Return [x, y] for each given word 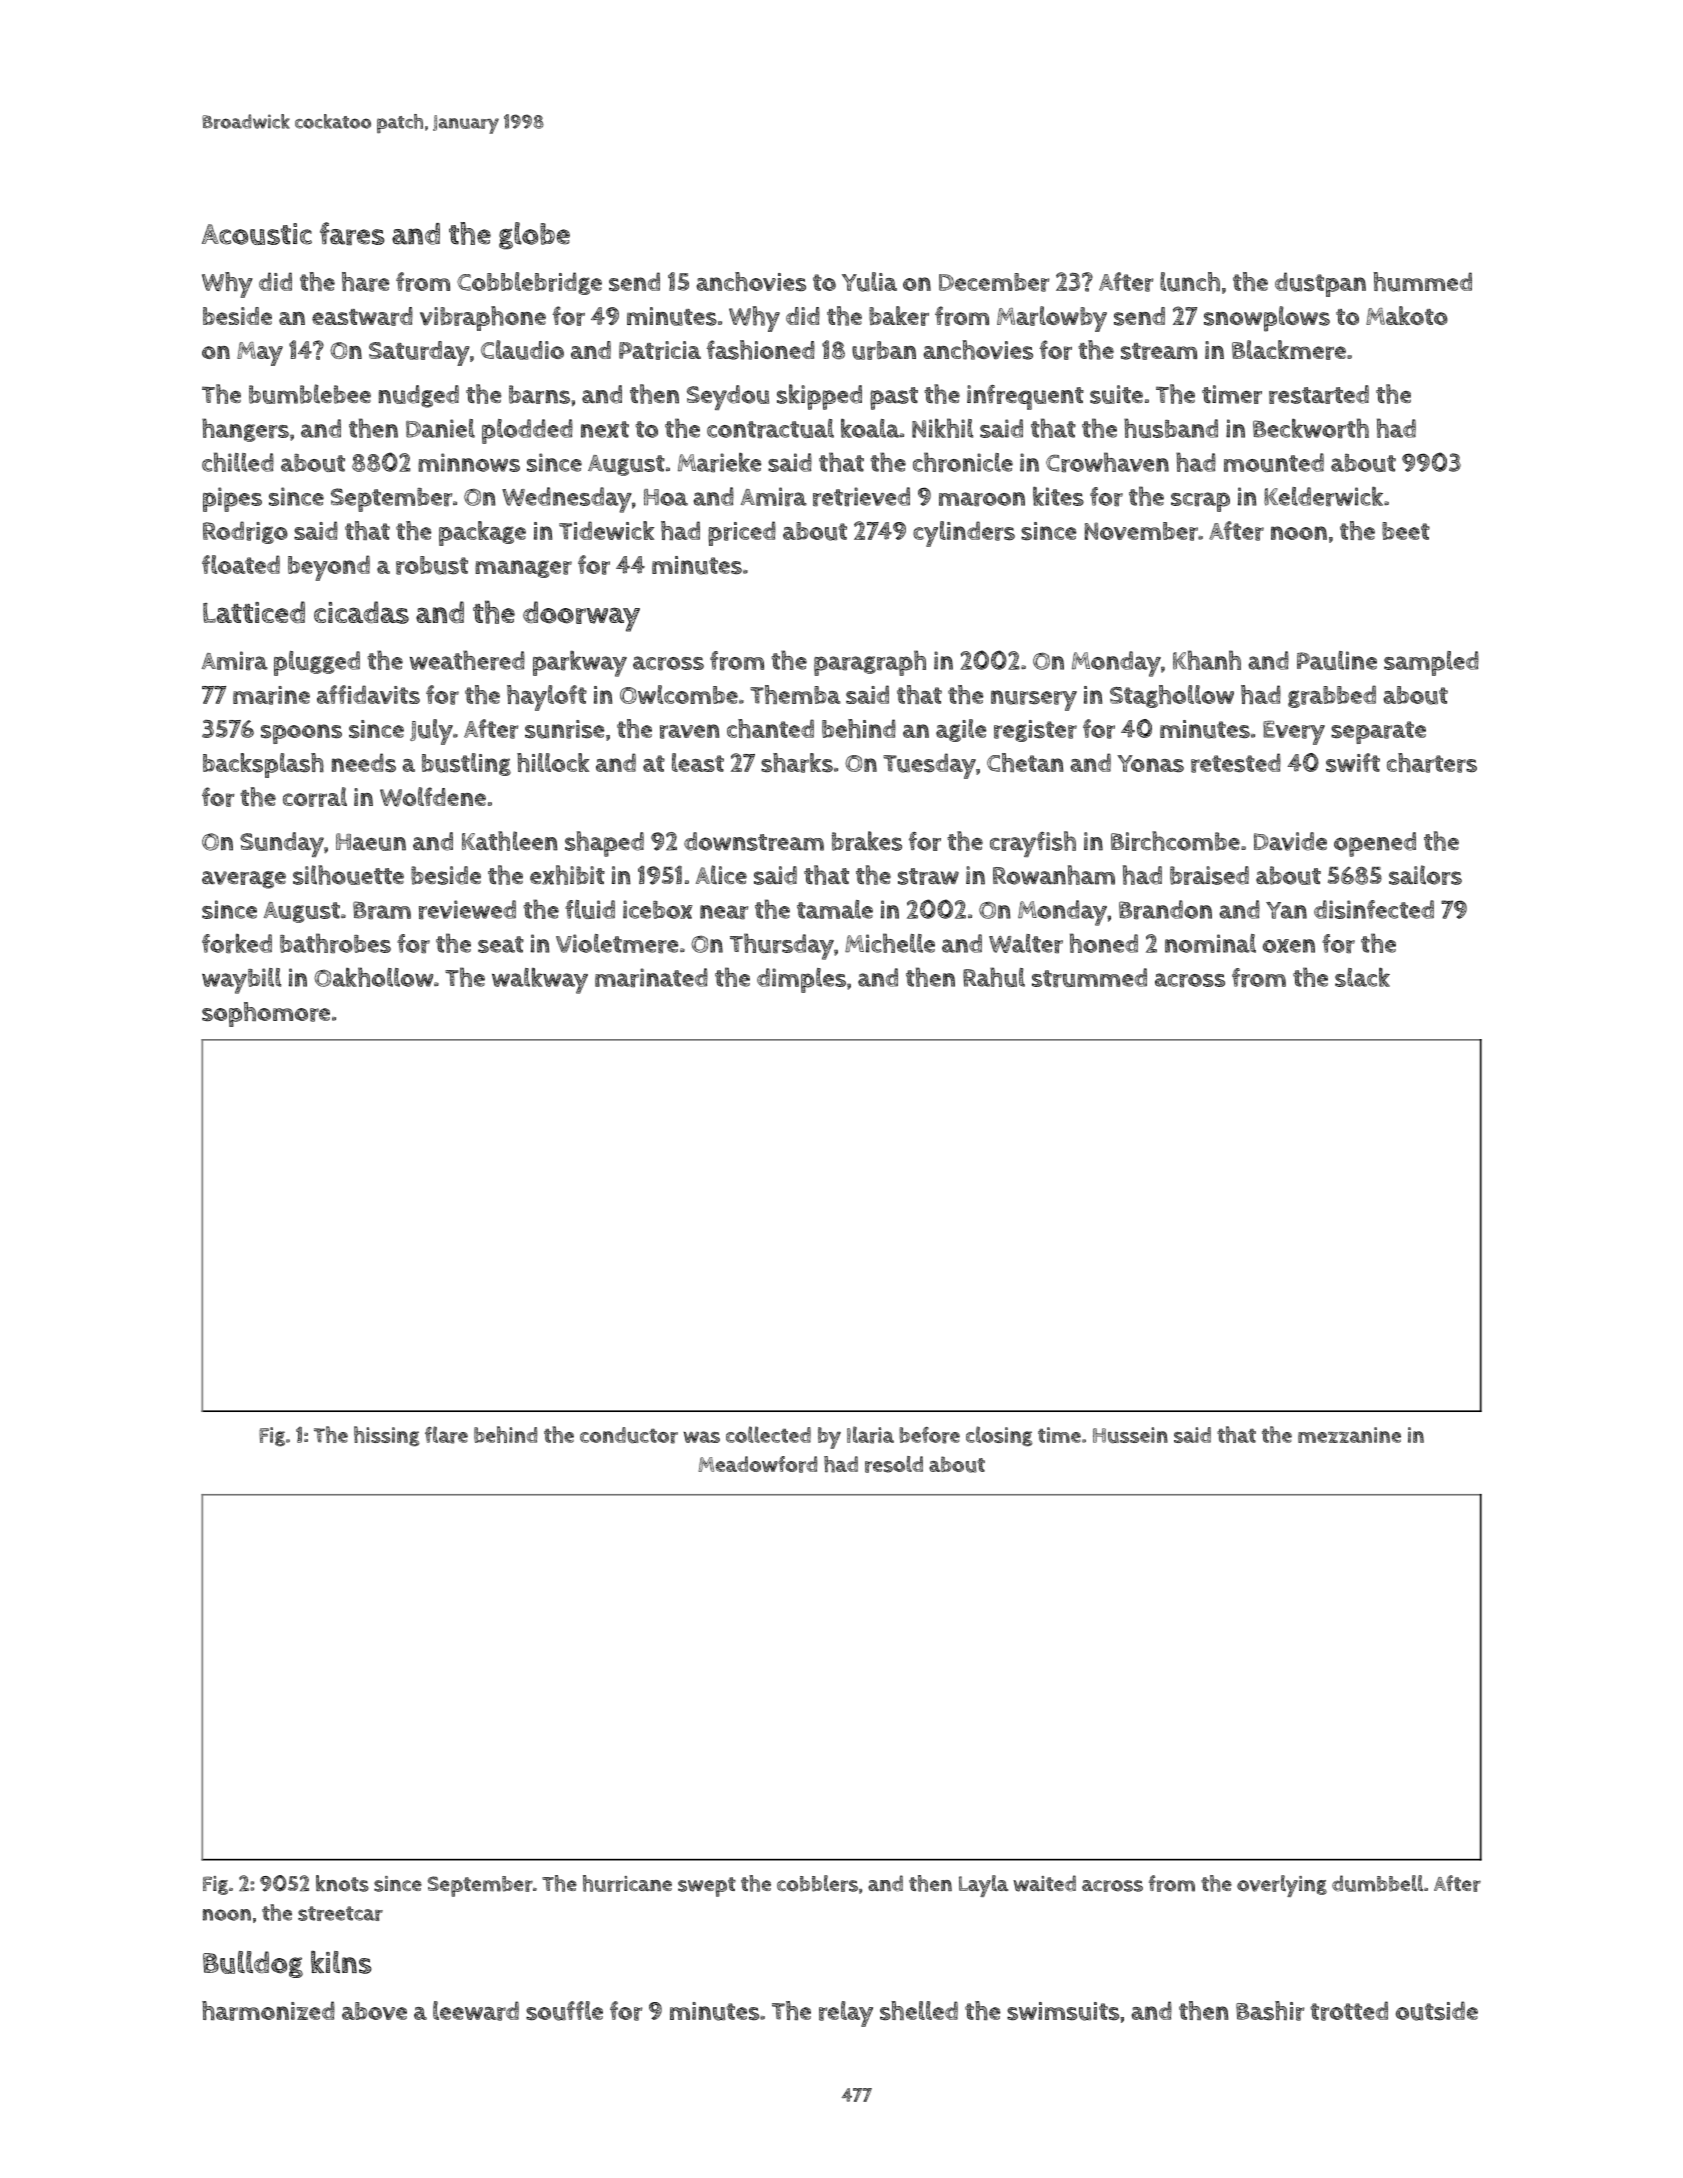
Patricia [660, 350]
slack [1362, 977]
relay [846, 2014]
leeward [476, 2011]
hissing [387, 1436]
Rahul [994, 977]
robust [432, 565]
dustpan [1320, 284]
